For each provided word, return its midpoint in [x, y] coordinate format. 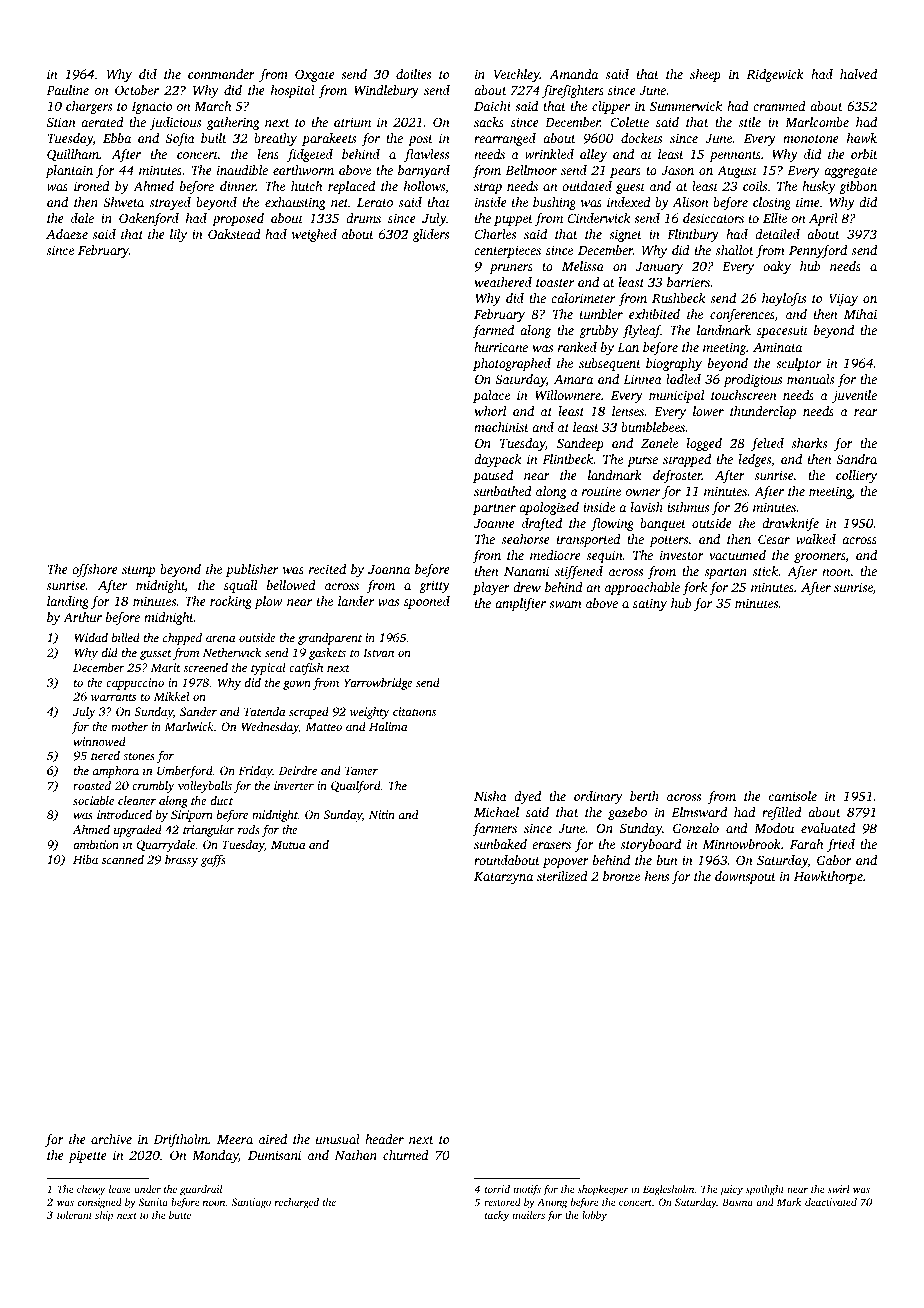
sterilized [562, 876]
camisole [793, 796]
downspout [745, 877]
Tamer [361, 770]
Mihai [860, 314]
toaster [555, 283]
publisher [252, 570]
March [212, 106]
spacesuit [782, 331]
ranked [577, 347]
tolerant [74, 1215]
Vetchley [517, 75]
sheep [705, 75]
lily [178, 235]
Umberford [185, 772]
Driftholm [180, 1140]
